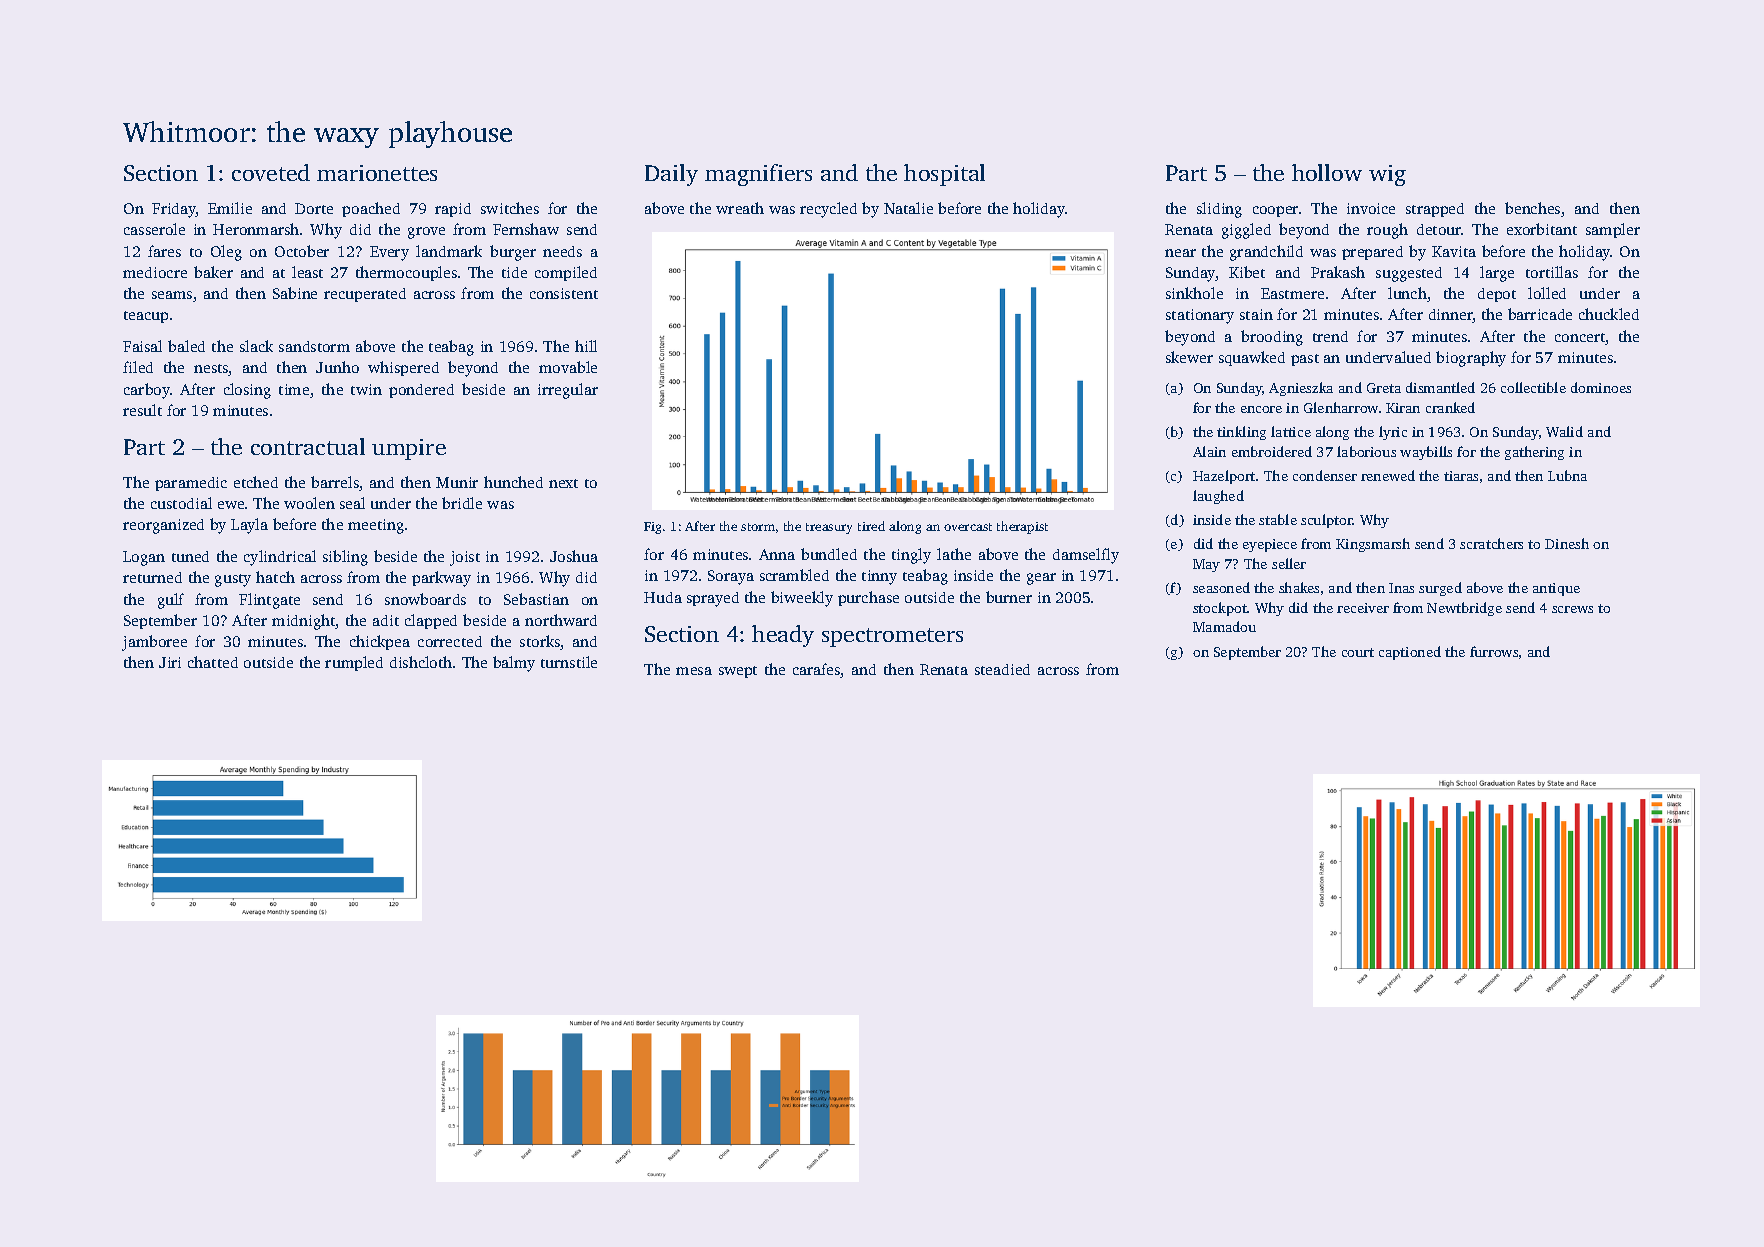  What do you see at coordinates (354, 663) in the document?
I see `rumpled` at bounding box center [354, 663].
